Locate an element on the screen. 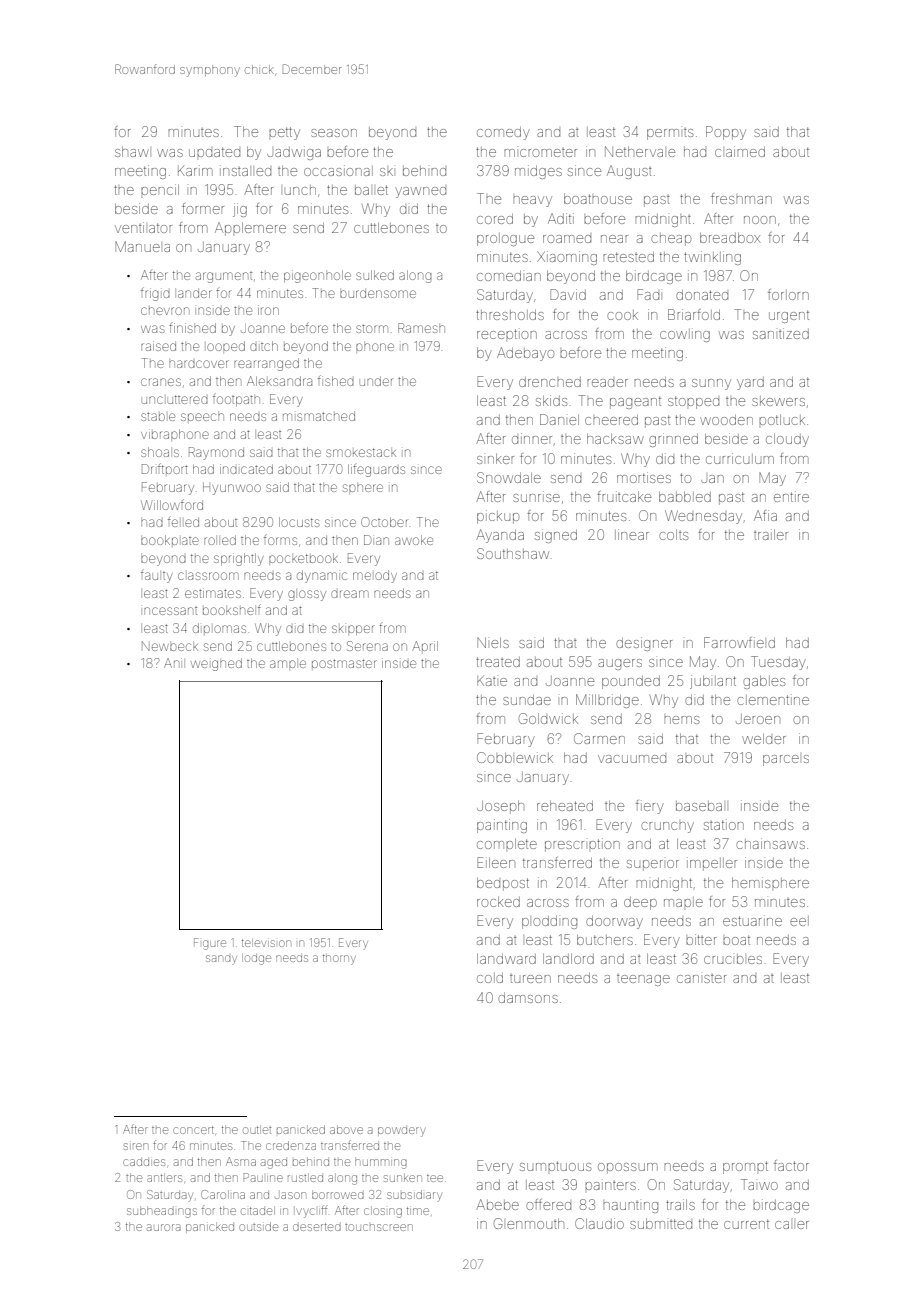  shawl is located at coordinates (132, 152).
